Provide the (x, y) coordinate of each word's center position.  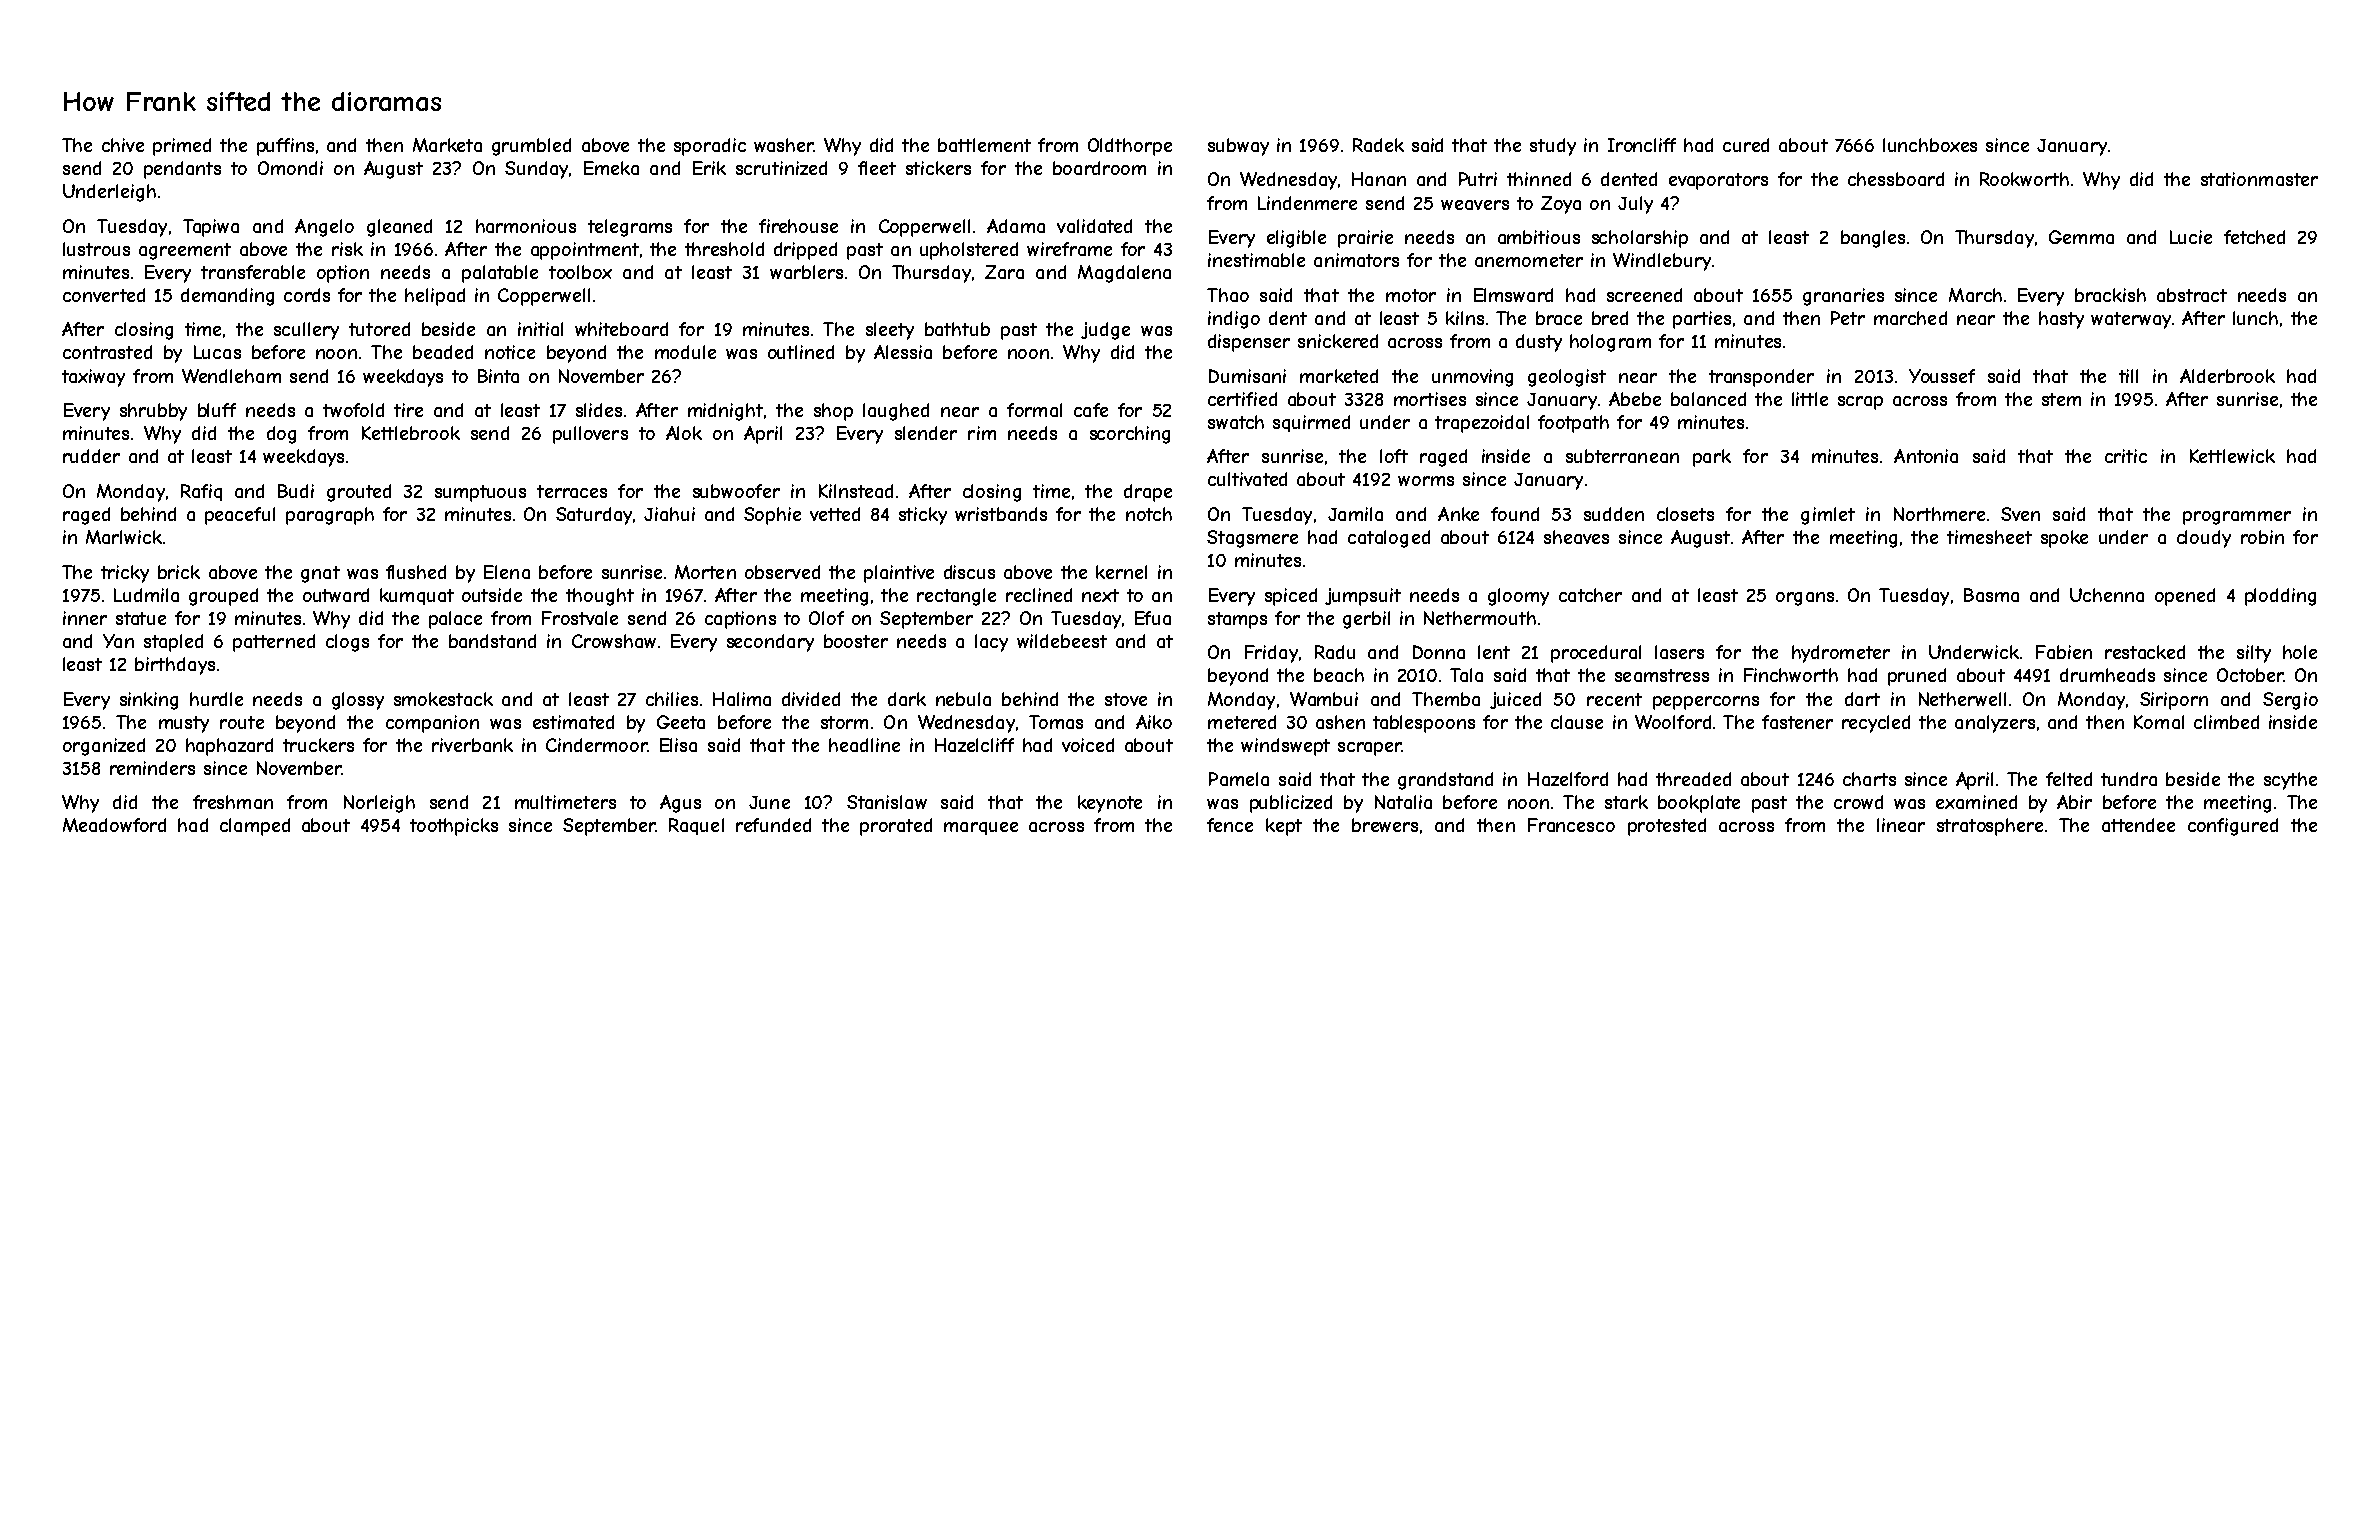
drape (1148, 493)
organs (1805, 599)
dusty (1539, 343)
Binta (498, 376)
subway (1238, 147)
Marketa (447, 145)
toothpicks (454, 827)
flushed (416, 572)
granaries (1843, 297)
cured (1746, 145)
